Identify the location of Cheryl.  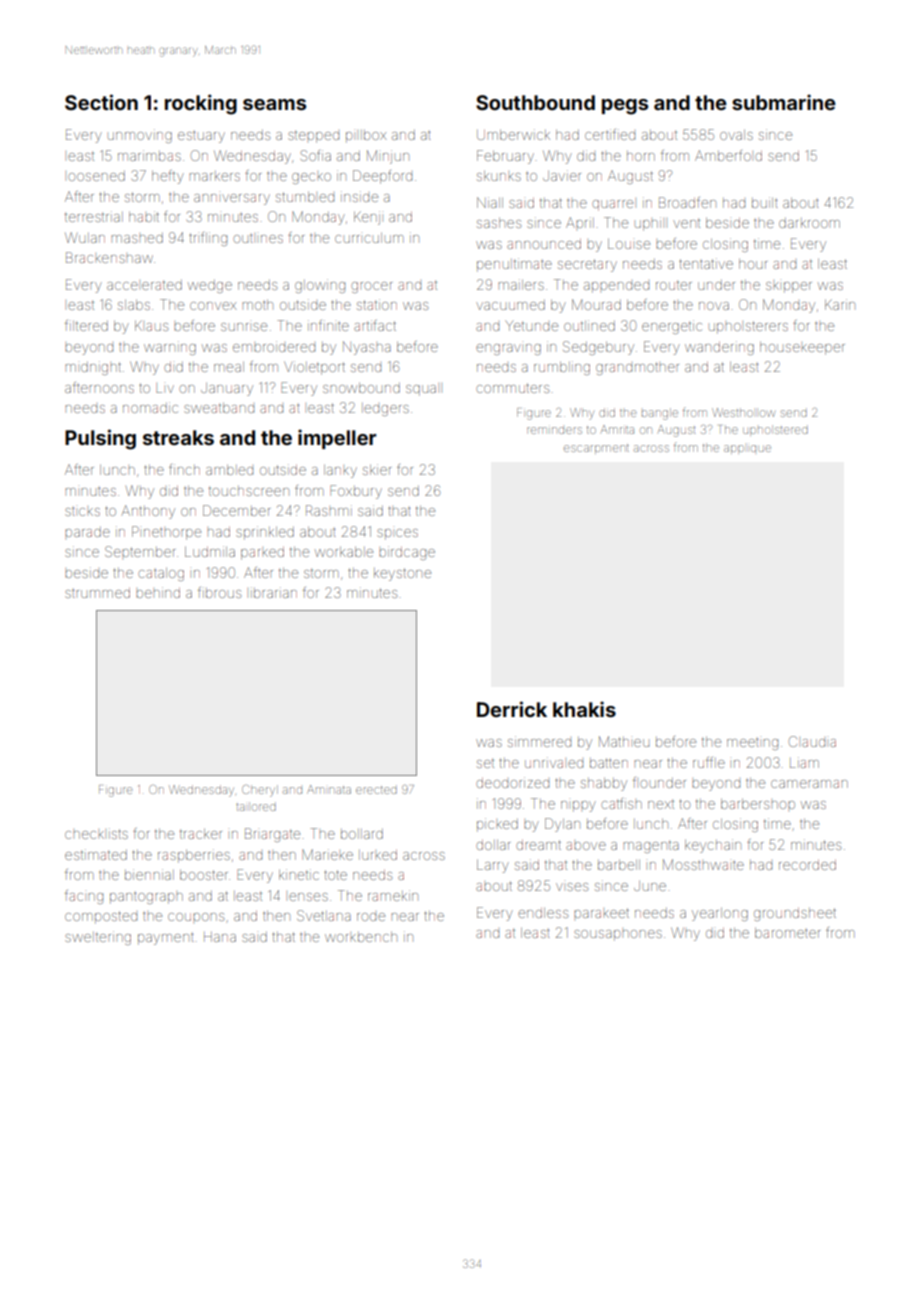
(260, 791).
